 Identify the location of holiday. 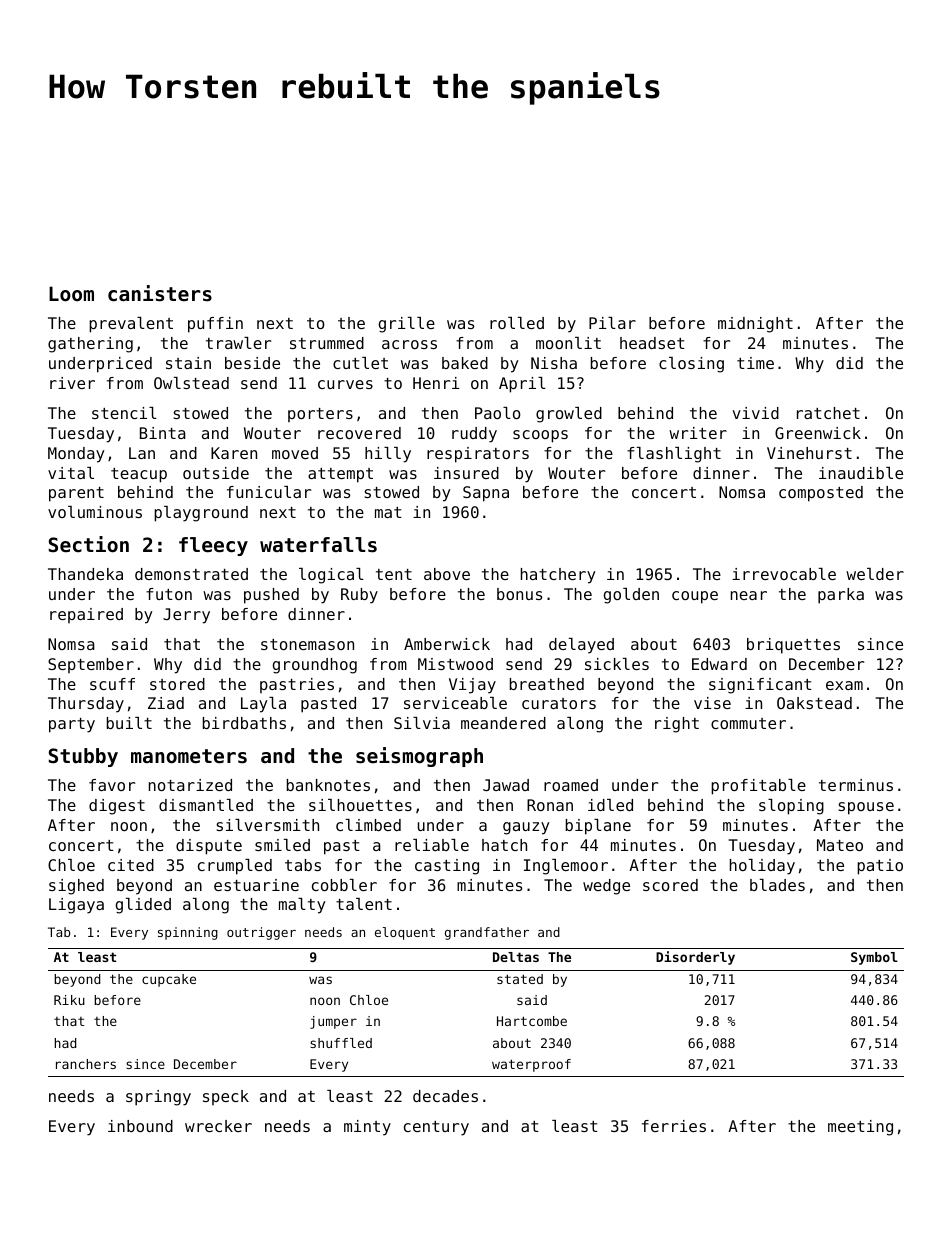
(762, 867).
